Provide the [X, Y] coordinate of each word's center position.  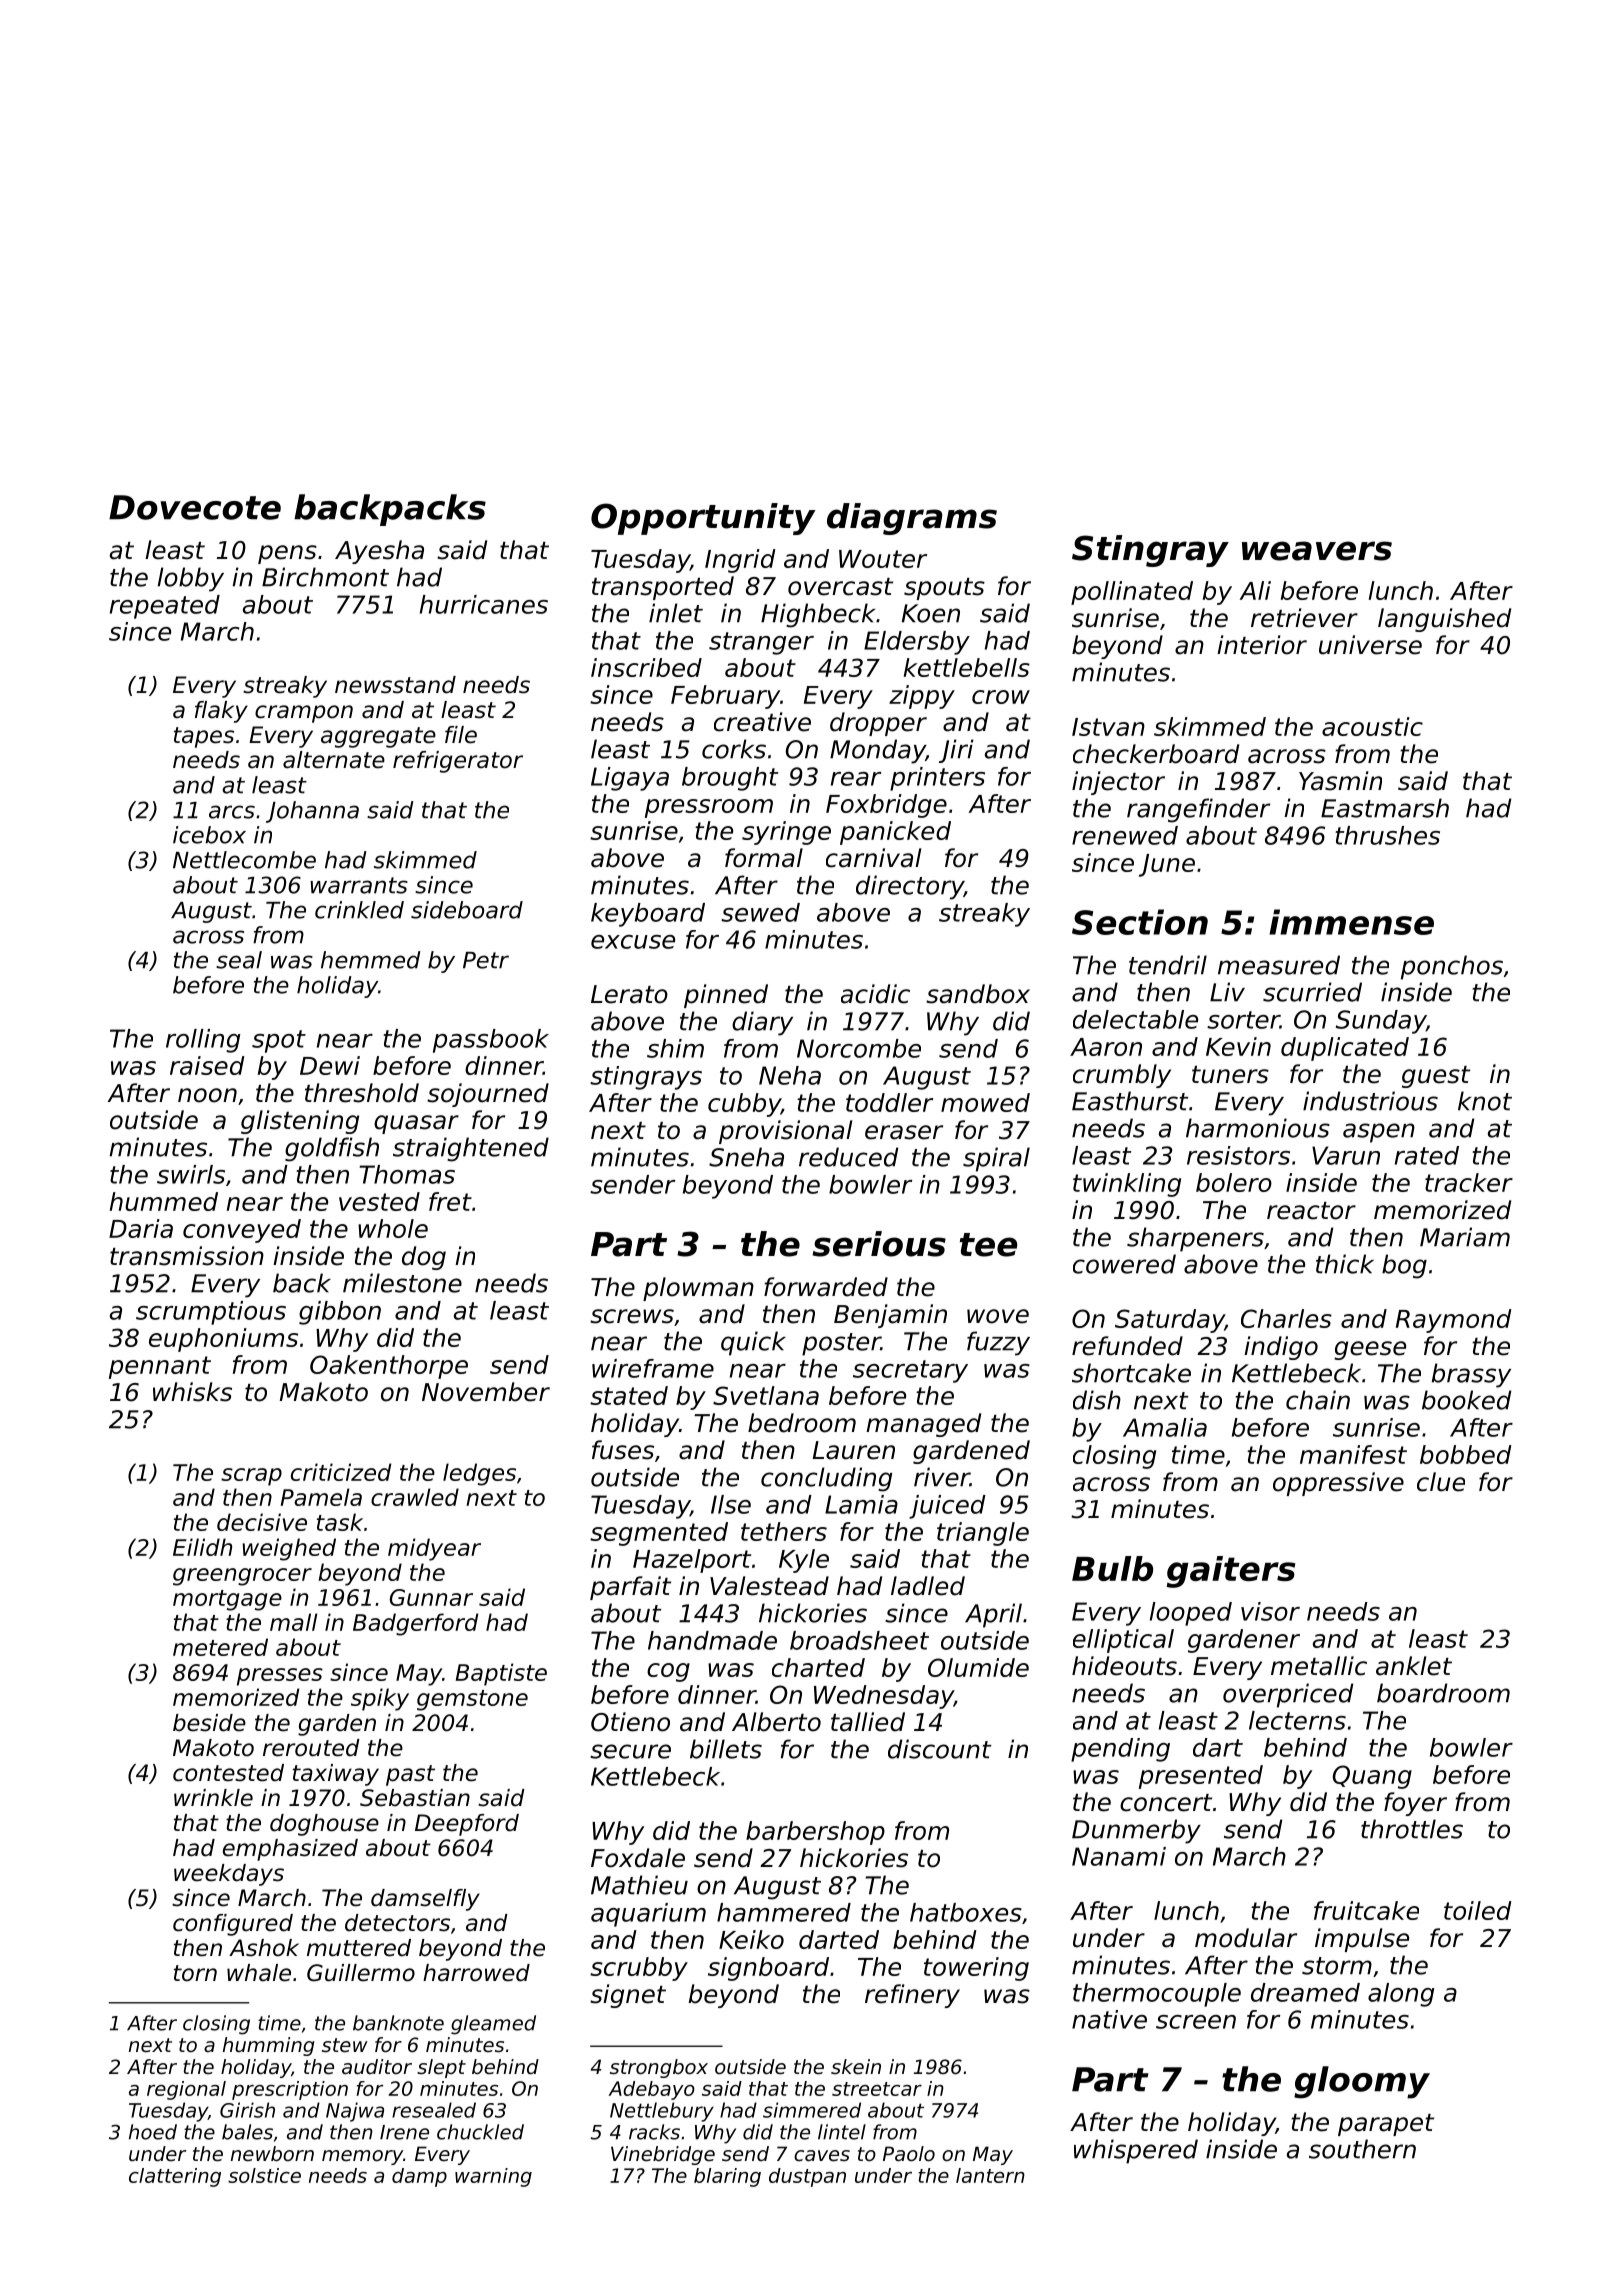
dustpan [807, 2177]
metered [220, 1647]
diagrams [912, 519]
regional [186, 2090]
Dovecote [195, 507]
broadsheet [859, 1640]
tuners [1230, 1075]
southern [1362, 2149]
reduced [848, 1157]
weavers [1317, 551]
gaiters [1231, 1572]
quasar [416, 1124]
